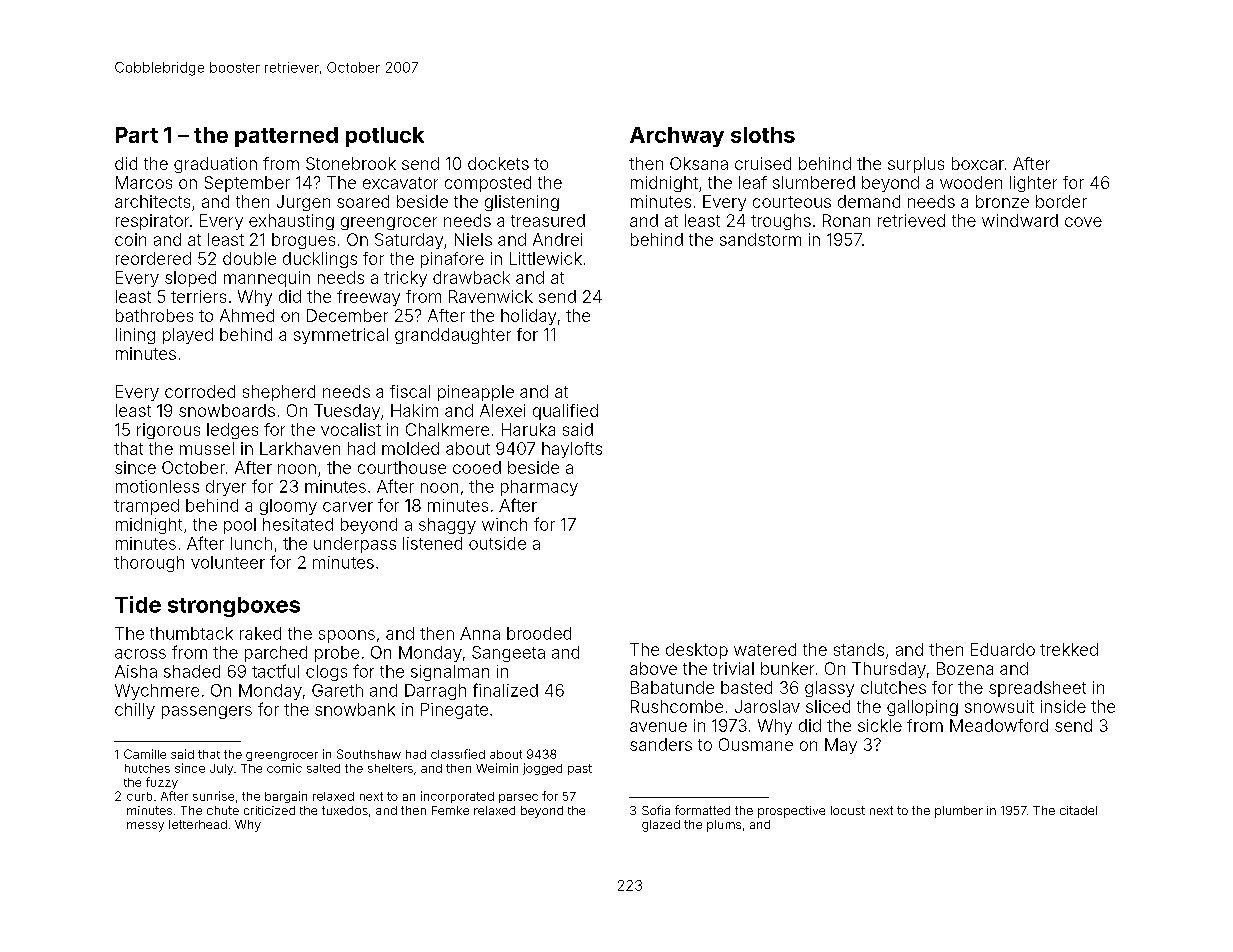 This image has height=952, width=1233. What do you see at coordinates (145, 827) in the image?
I see `messy` at bounding box center [145, 827].
